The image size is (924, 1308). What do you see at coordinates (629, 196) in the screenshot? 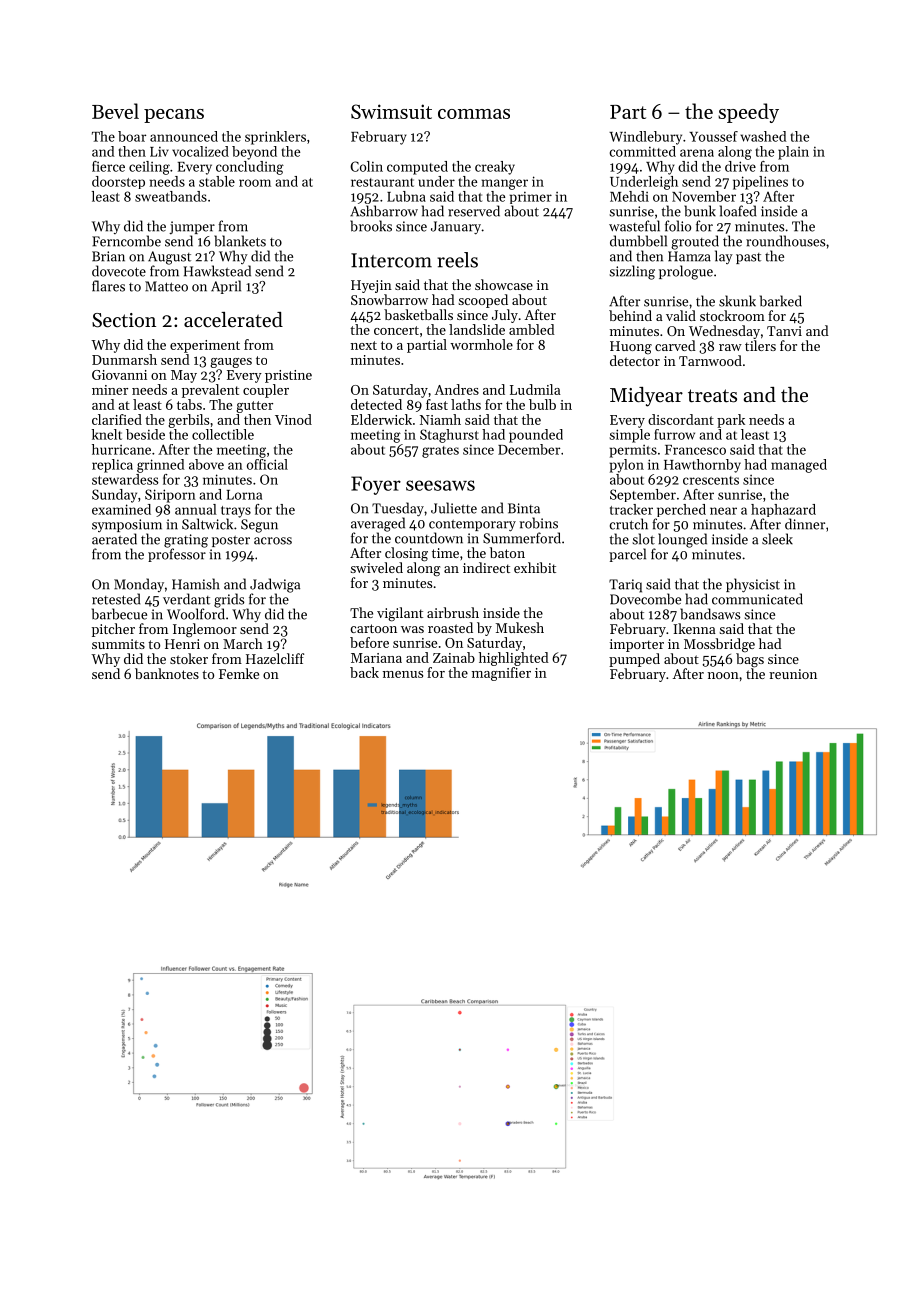
I see `Mehdi` at bounding box center [629, 196].
